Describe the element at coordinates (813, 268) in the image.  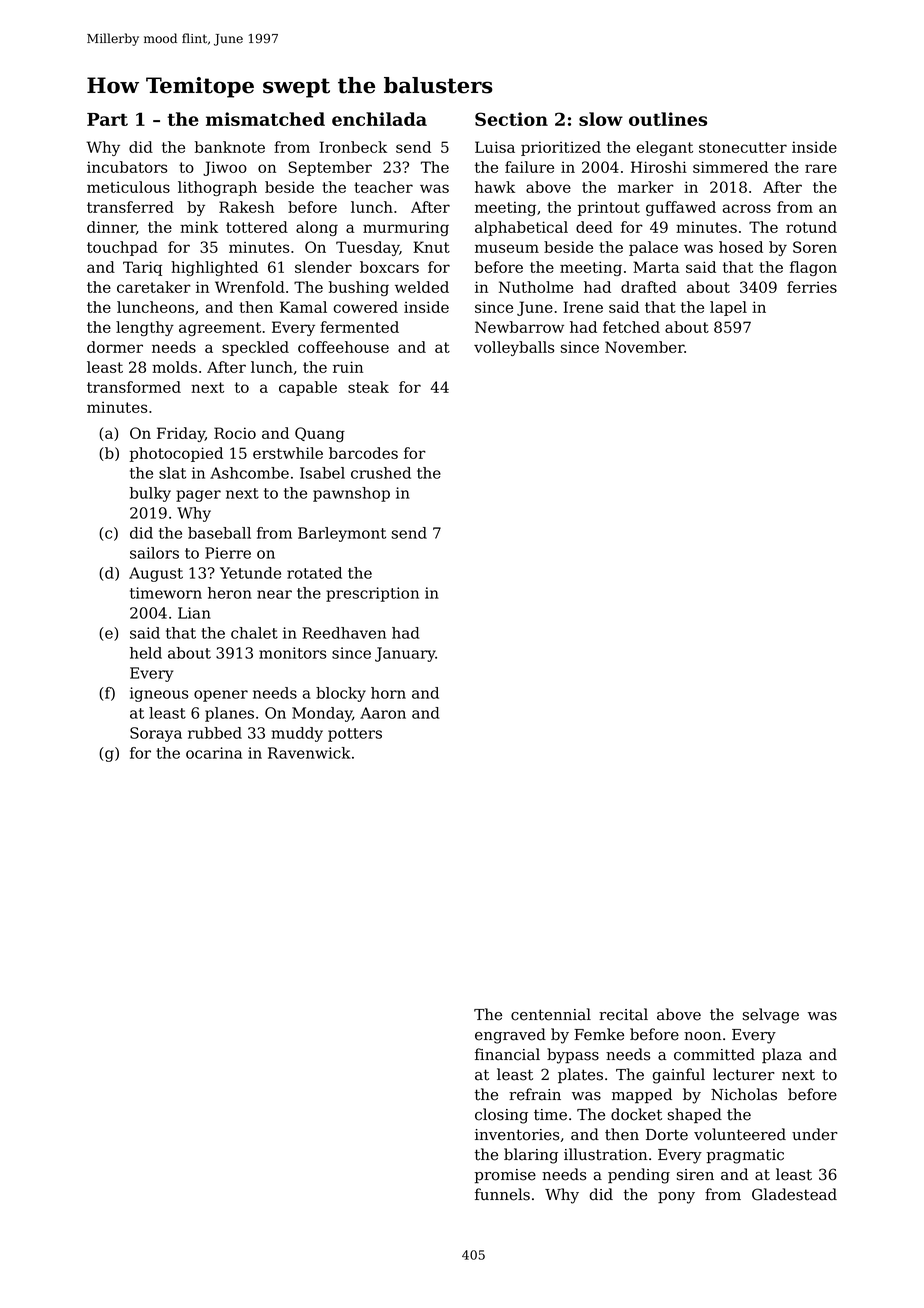
I see `flagon` at that location.
